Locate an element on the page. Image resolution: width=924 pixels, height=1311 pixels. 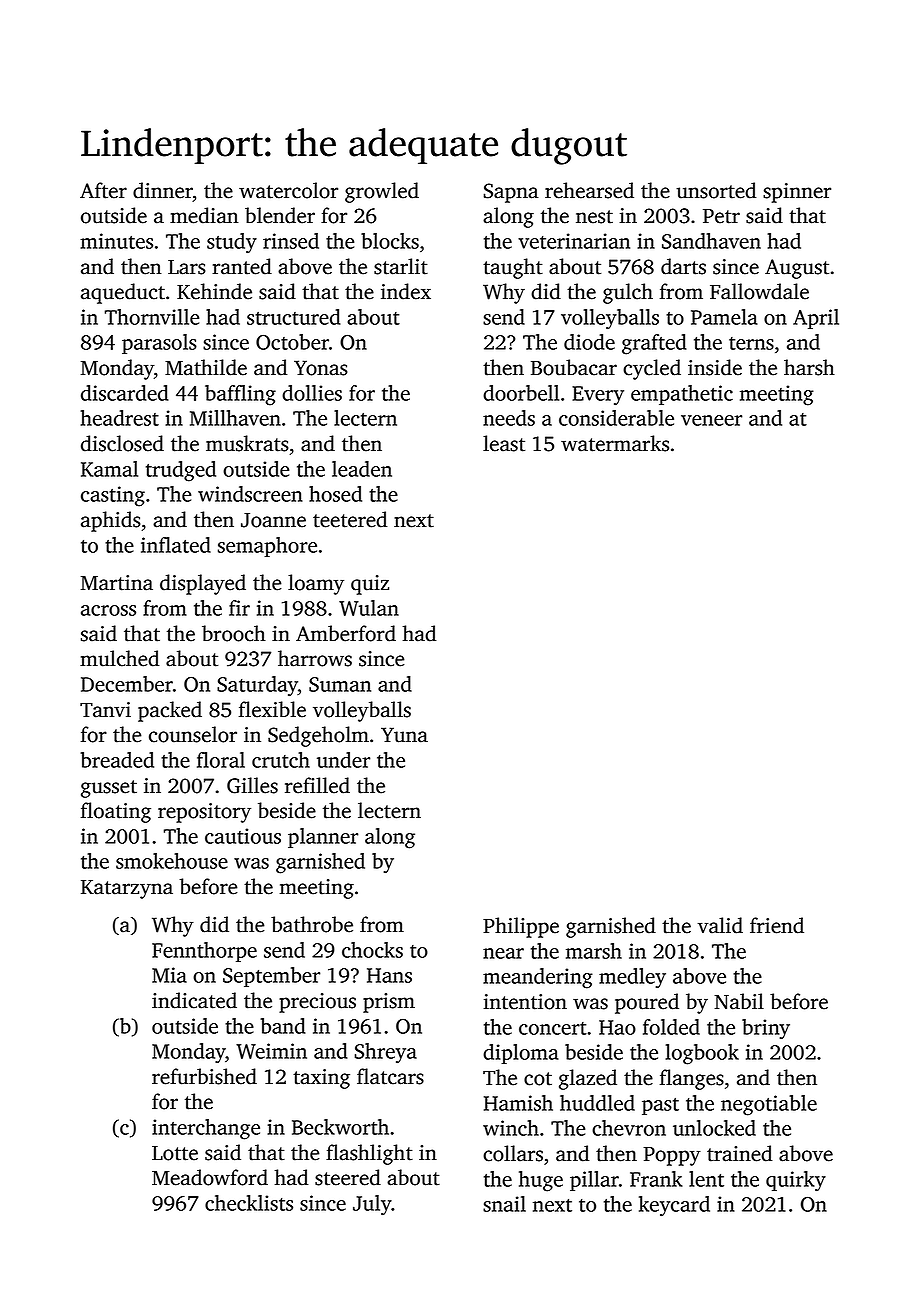
After is located at coordinates (103, 190).
